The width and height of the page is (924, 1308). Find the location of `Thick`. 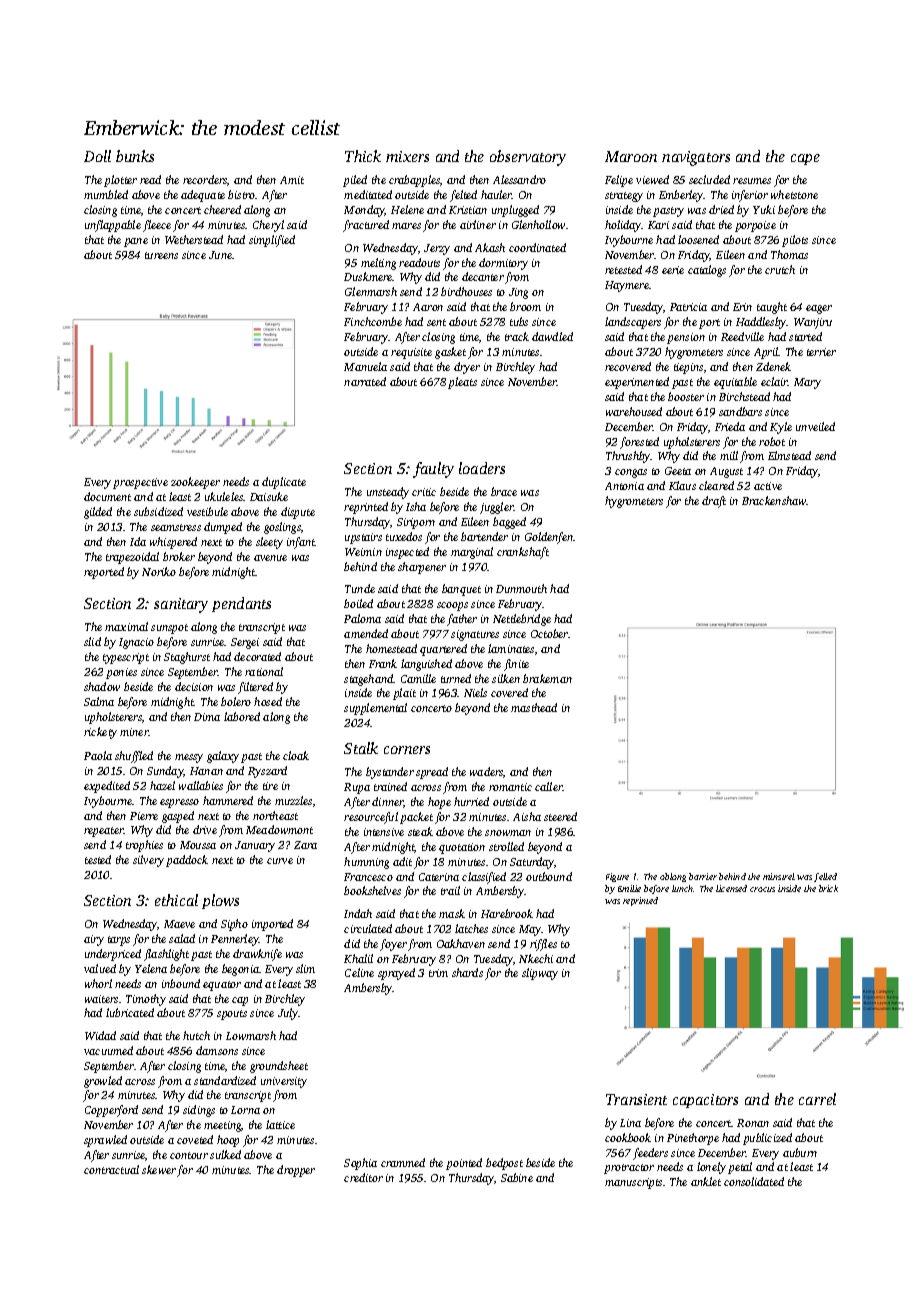

Thick is located at coordinates (363, 156).
